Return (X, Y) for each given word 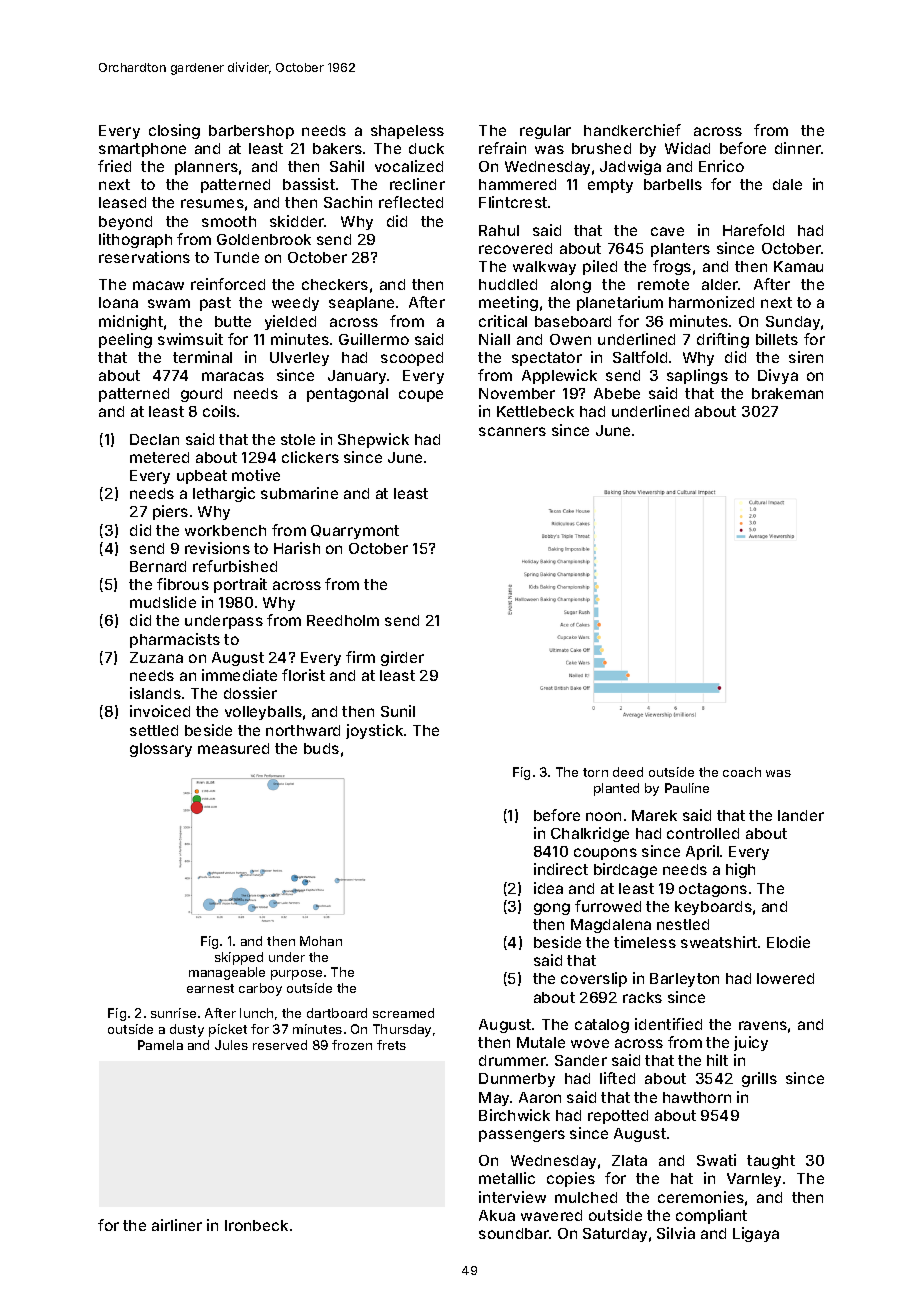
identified (668, 1024)
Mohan (321, 941)
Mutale (541, 1042)
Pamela (160, 1045)
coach (742, 772)
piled (600, 267)
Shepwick (373, 440)
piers (170, 512)
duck (426, 148)
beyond (125, 223)
